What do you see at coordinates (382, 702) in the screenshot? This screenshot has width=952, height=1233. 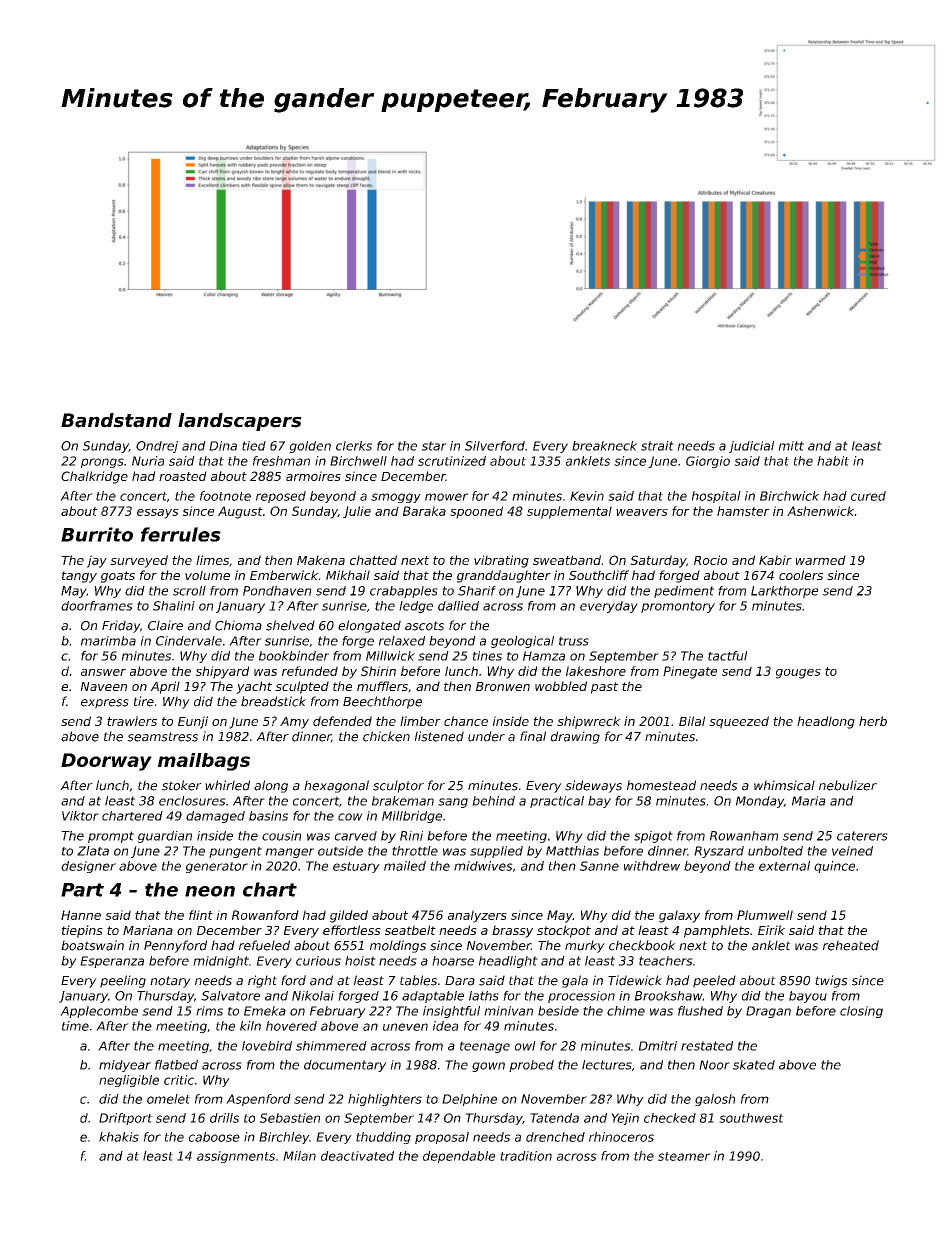 I see `Beechthorpe` at bounding box center [382, 702].
